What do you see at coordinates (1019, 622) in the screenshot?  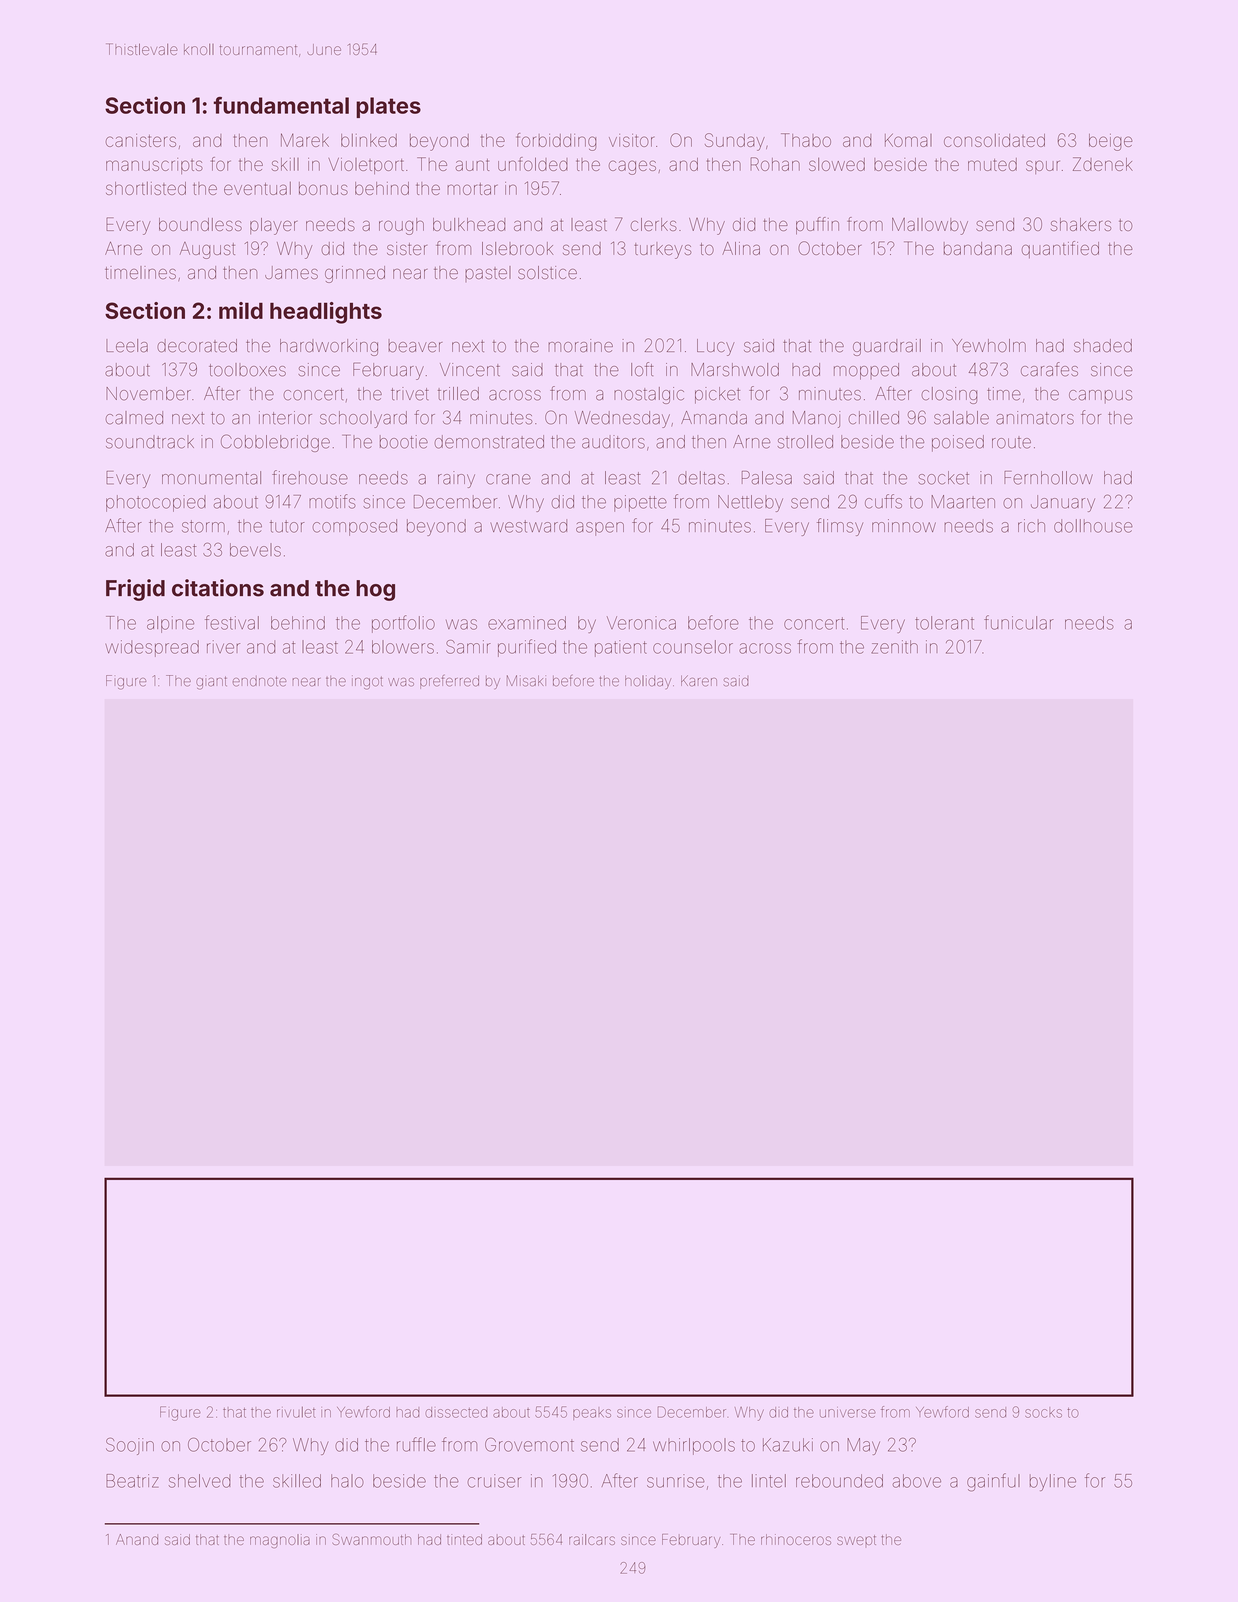 I see `funicular` at bounding box center [1019, 622].
